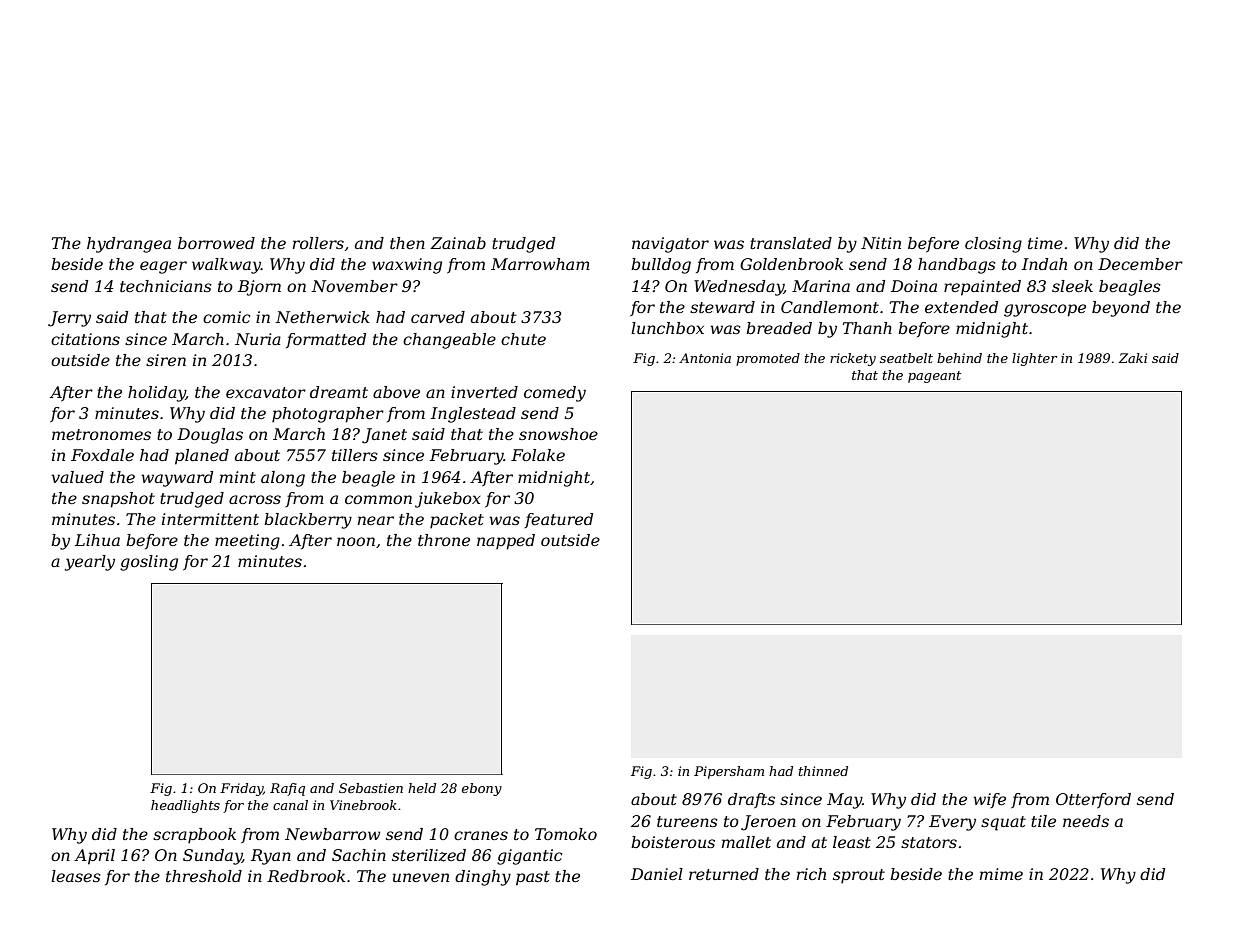 The width and height of the document is (1233, 952). I want to click on snowshoe, so click(558, 434).
